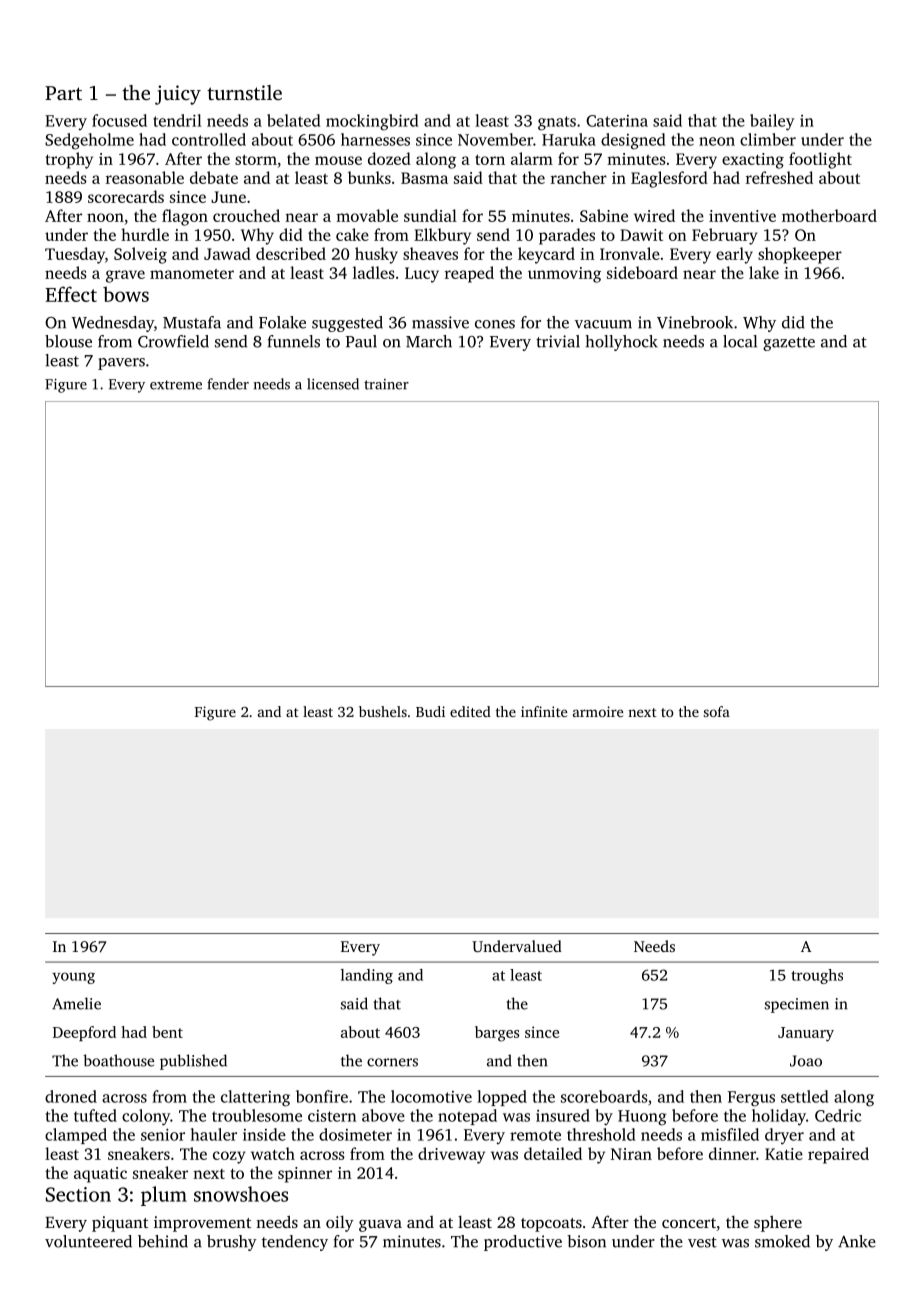  What do you see at coordinates (642, 272) in the image?
I see `sideboard` at bounding box center [642, 272].
